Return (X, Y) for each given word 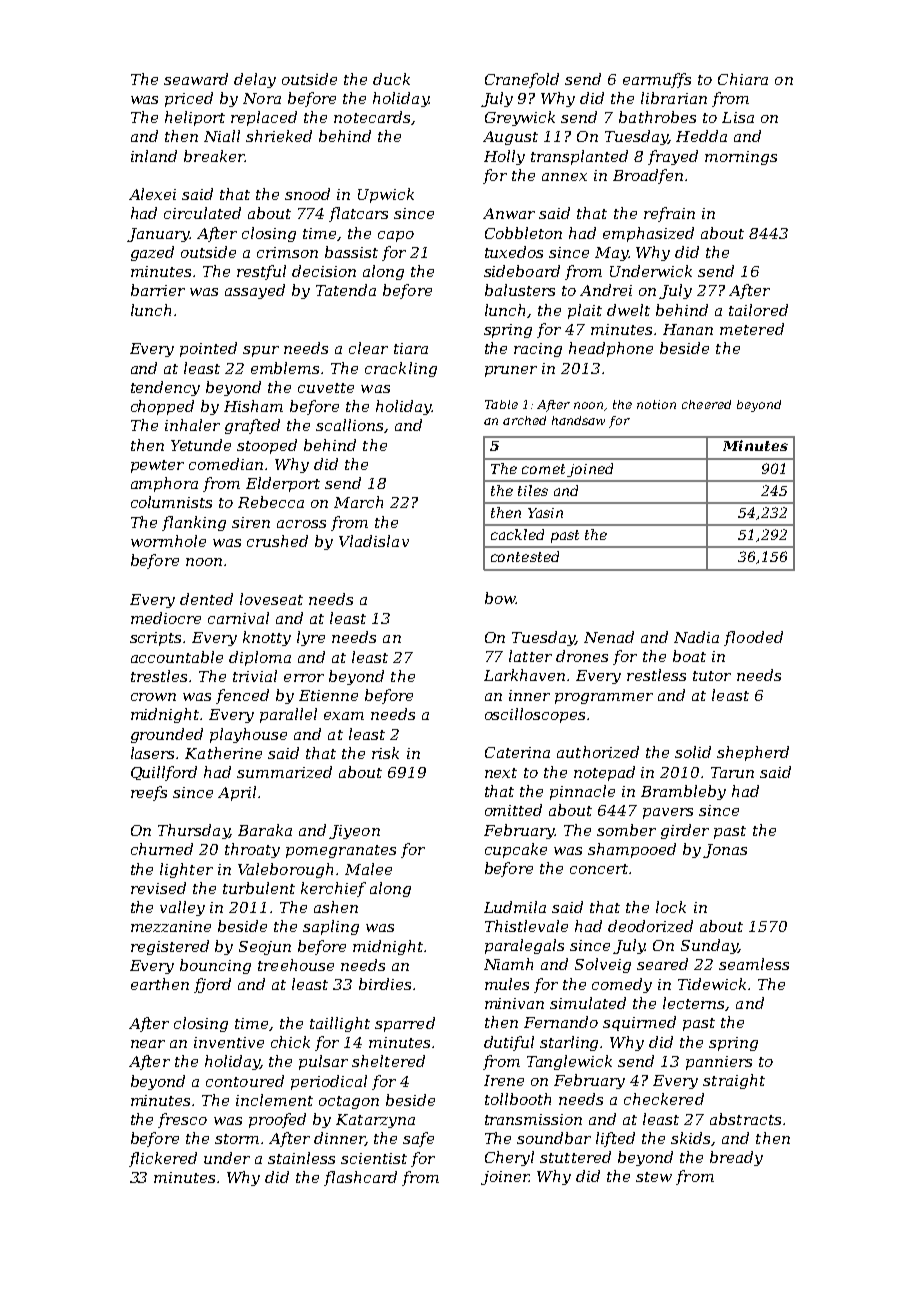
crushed (277, 541)
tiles (533, 490)
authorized (598, 752)
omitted (513, 810)
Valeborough (285, 870)
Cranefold (522, 80)
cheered (706, 404)
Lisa (738, 117)
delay (255, 80)
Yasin (545, 513)
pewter (157, 466)
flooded (753, 638)
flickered (163, 1159)
